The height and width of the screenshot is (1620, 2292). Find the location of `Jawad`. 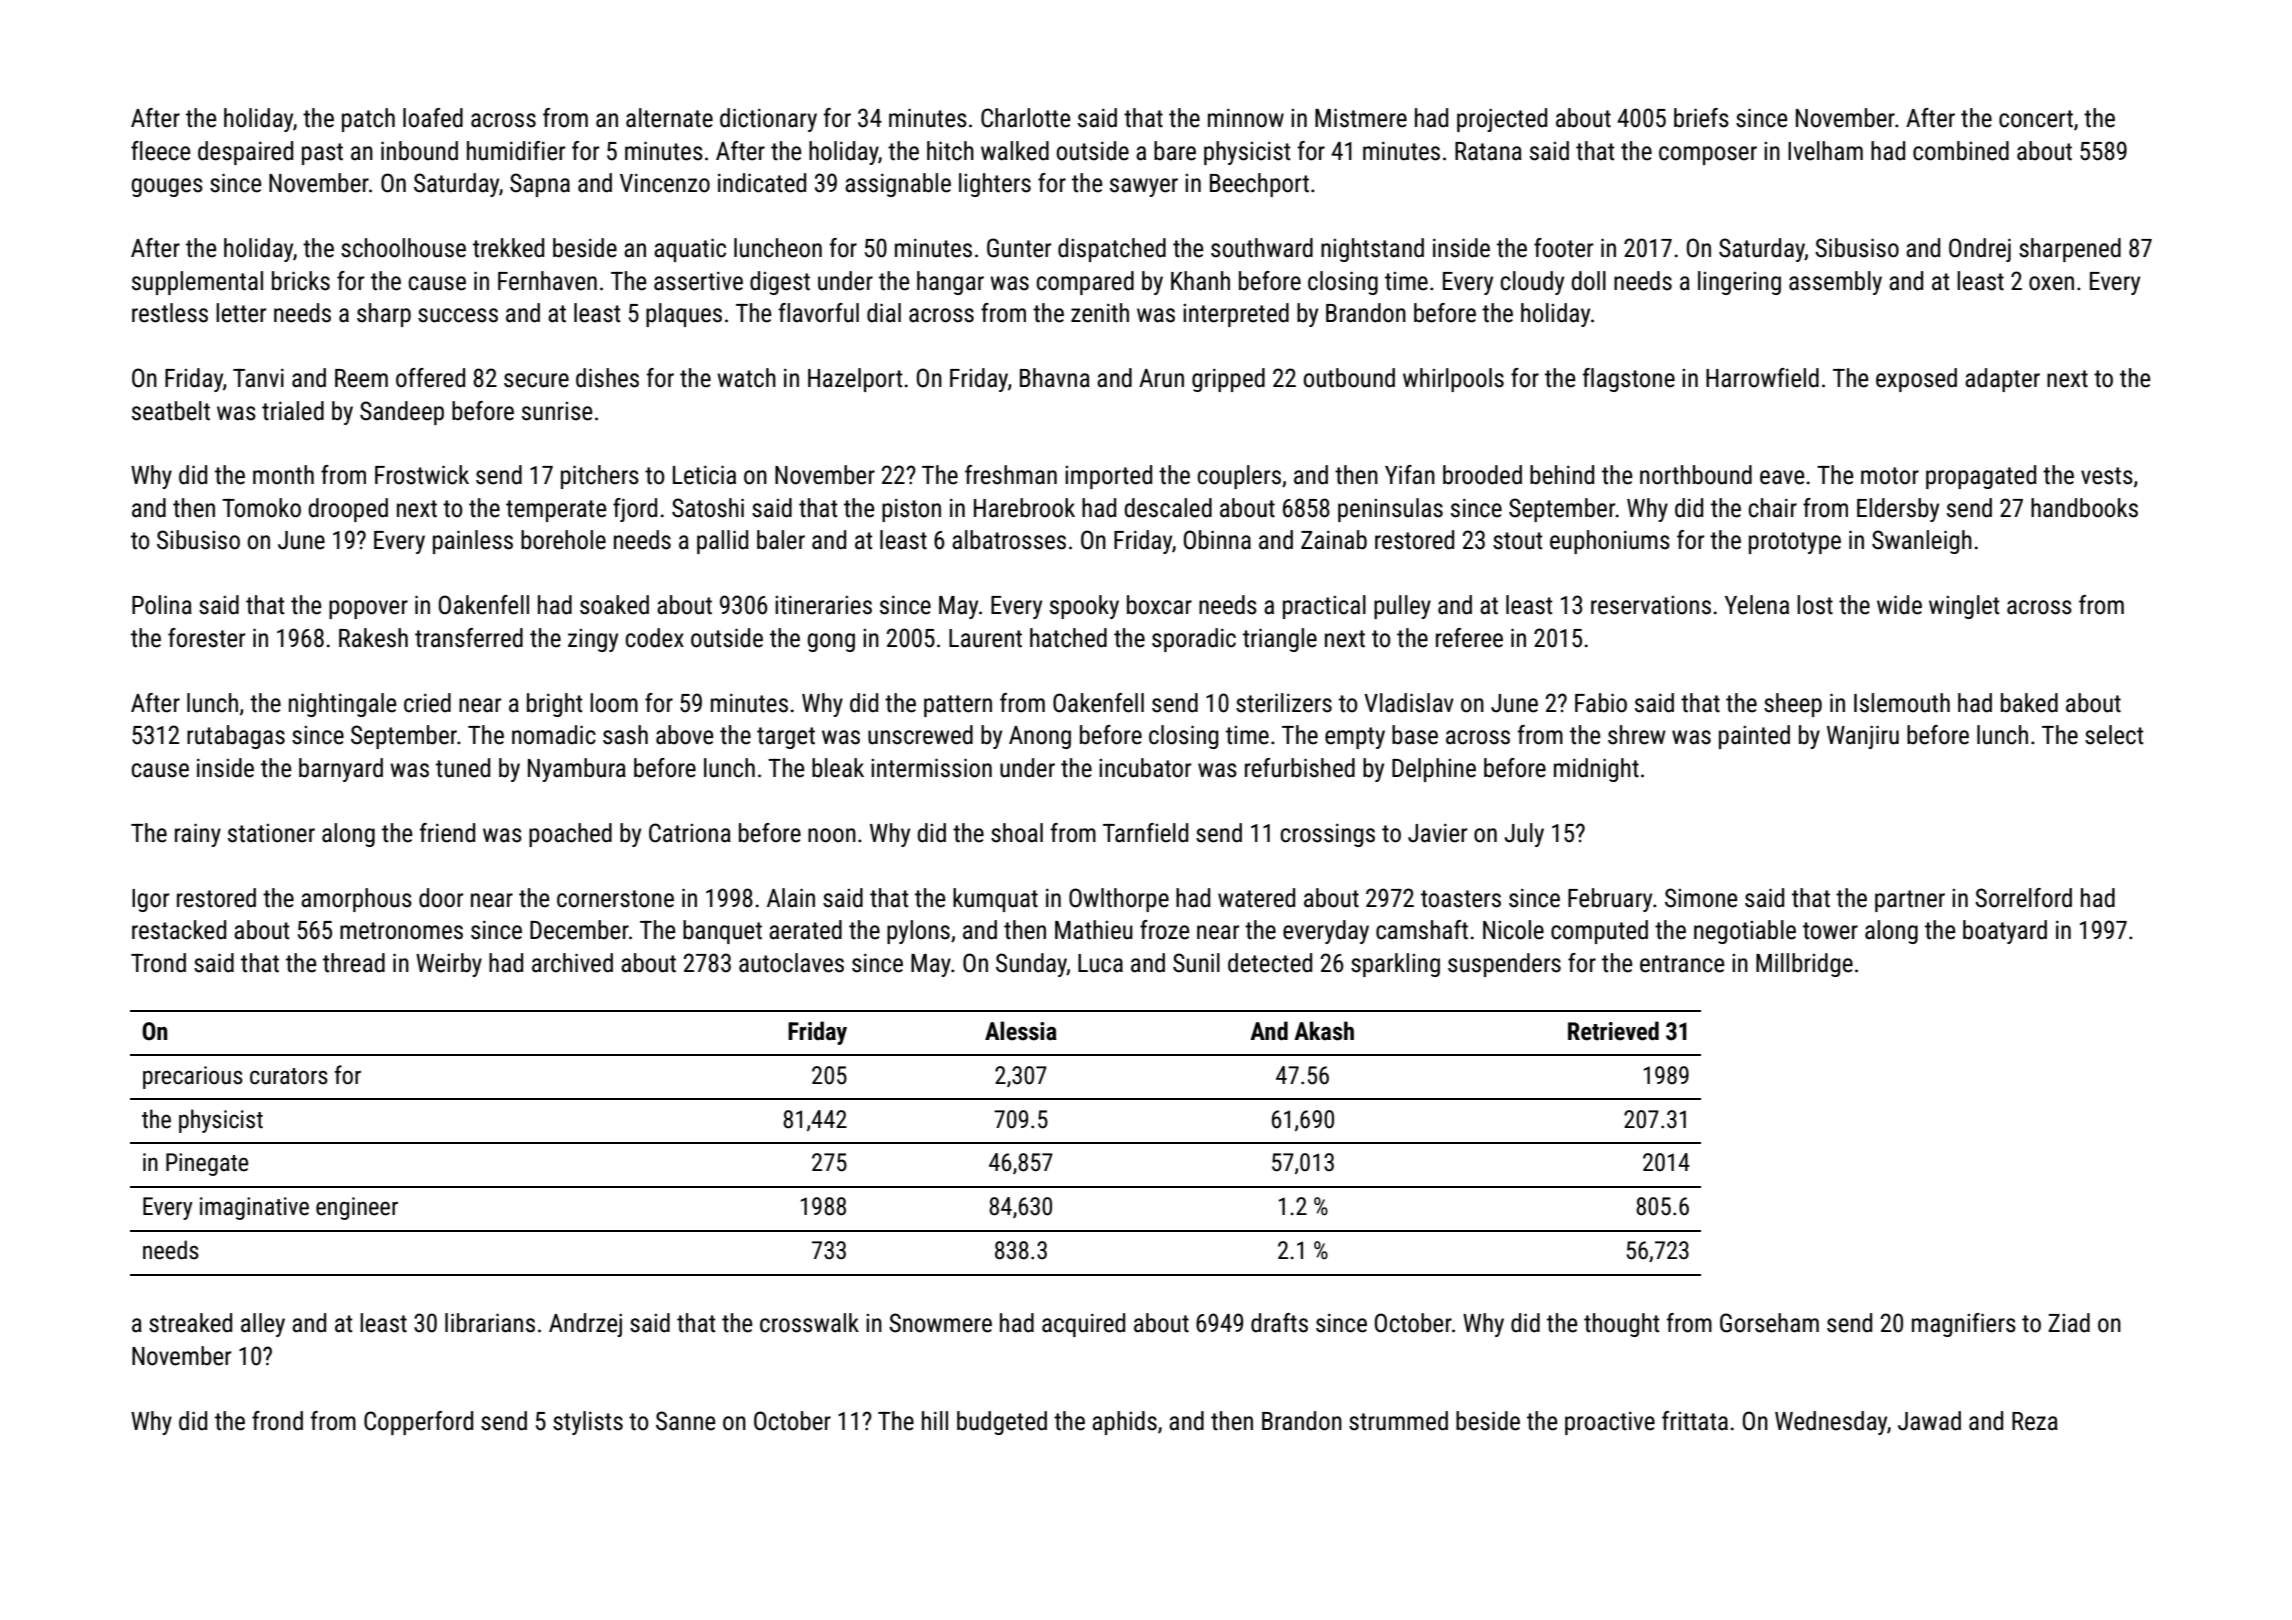

Jawad is located at coordinates (1929, 1421).
